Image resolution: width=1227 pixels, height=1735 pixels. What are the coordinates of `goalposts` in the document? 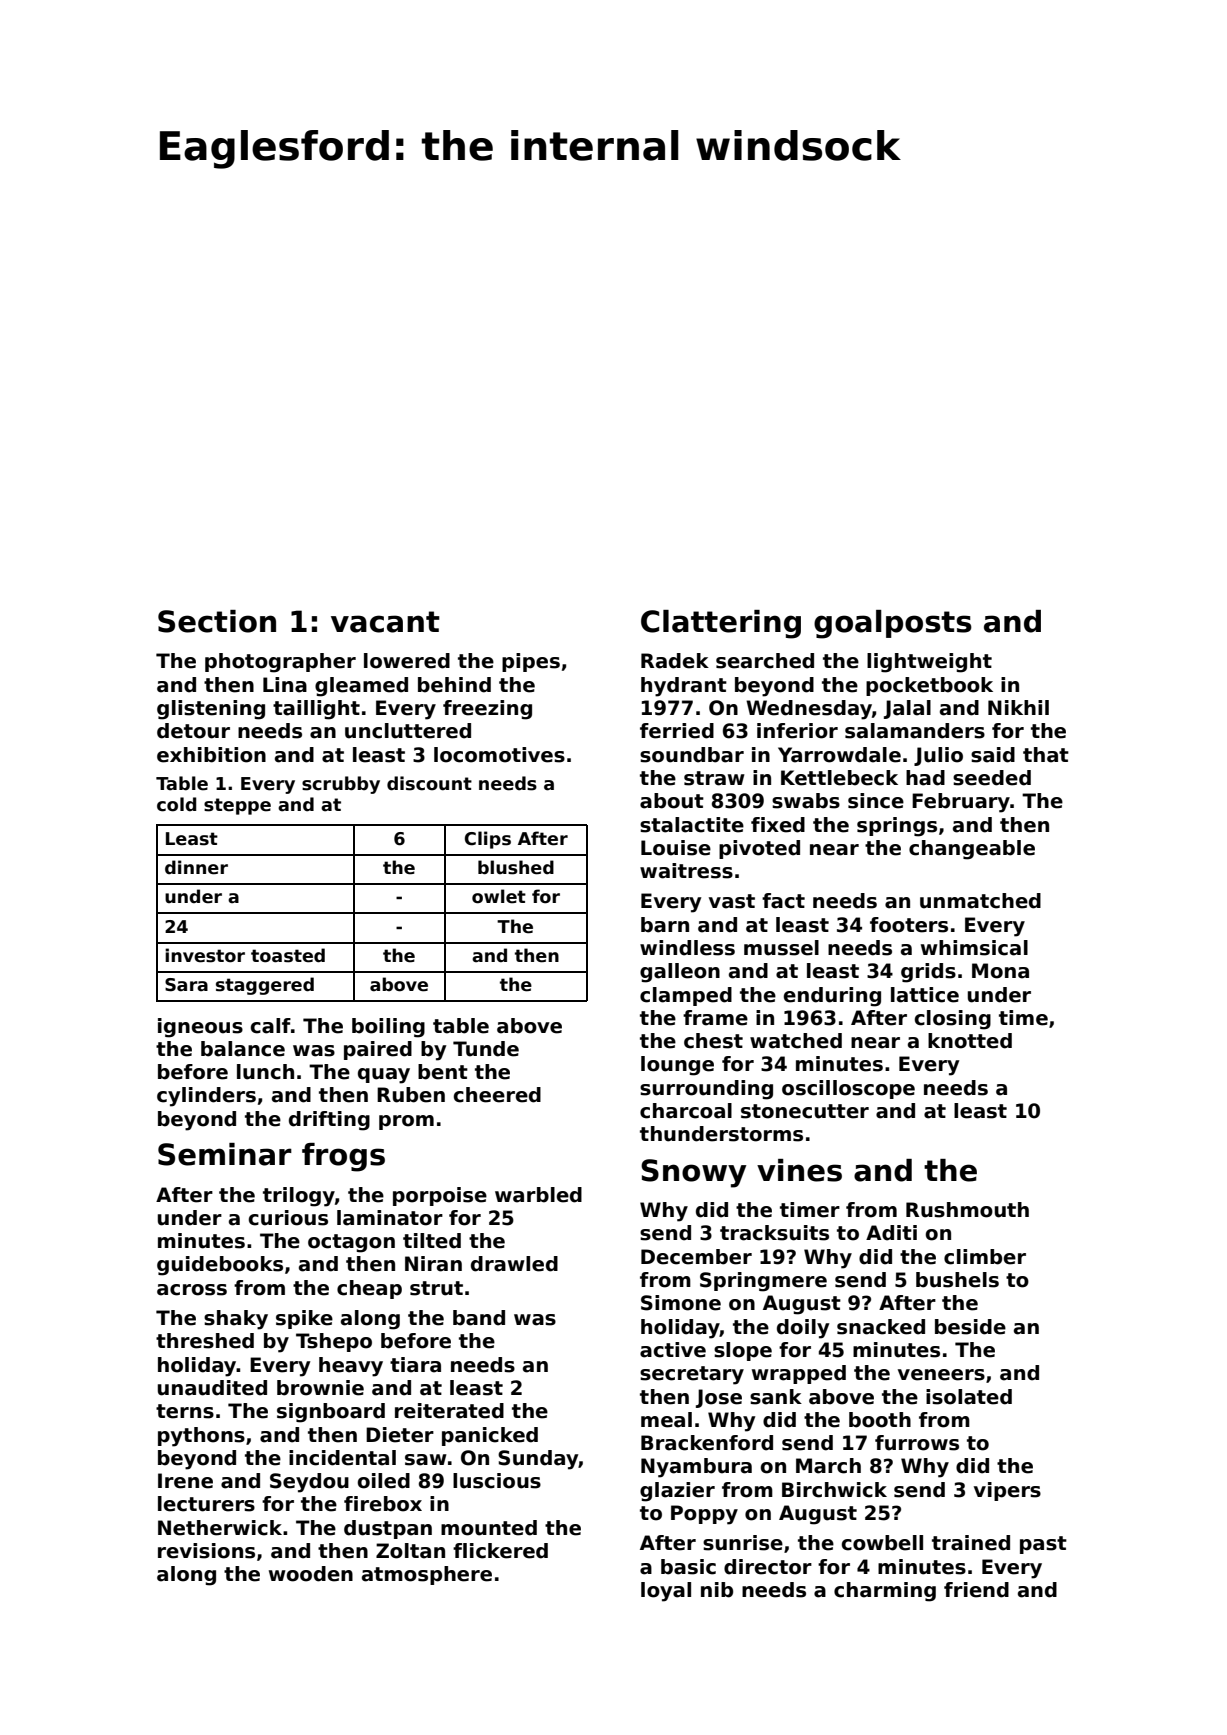 It's located at (893, 624).
